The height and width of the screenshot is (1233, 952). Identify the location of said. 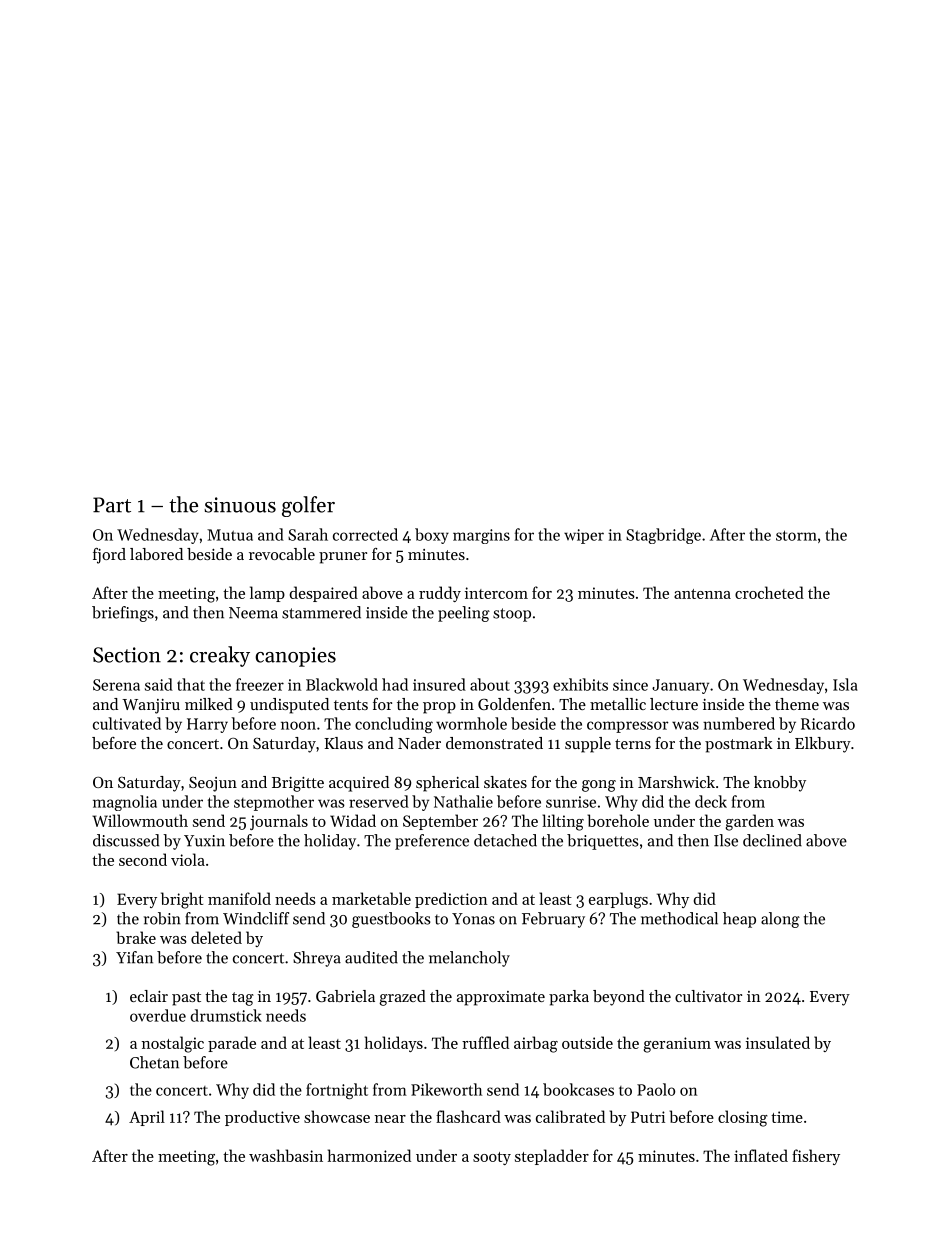
(159, 684).
